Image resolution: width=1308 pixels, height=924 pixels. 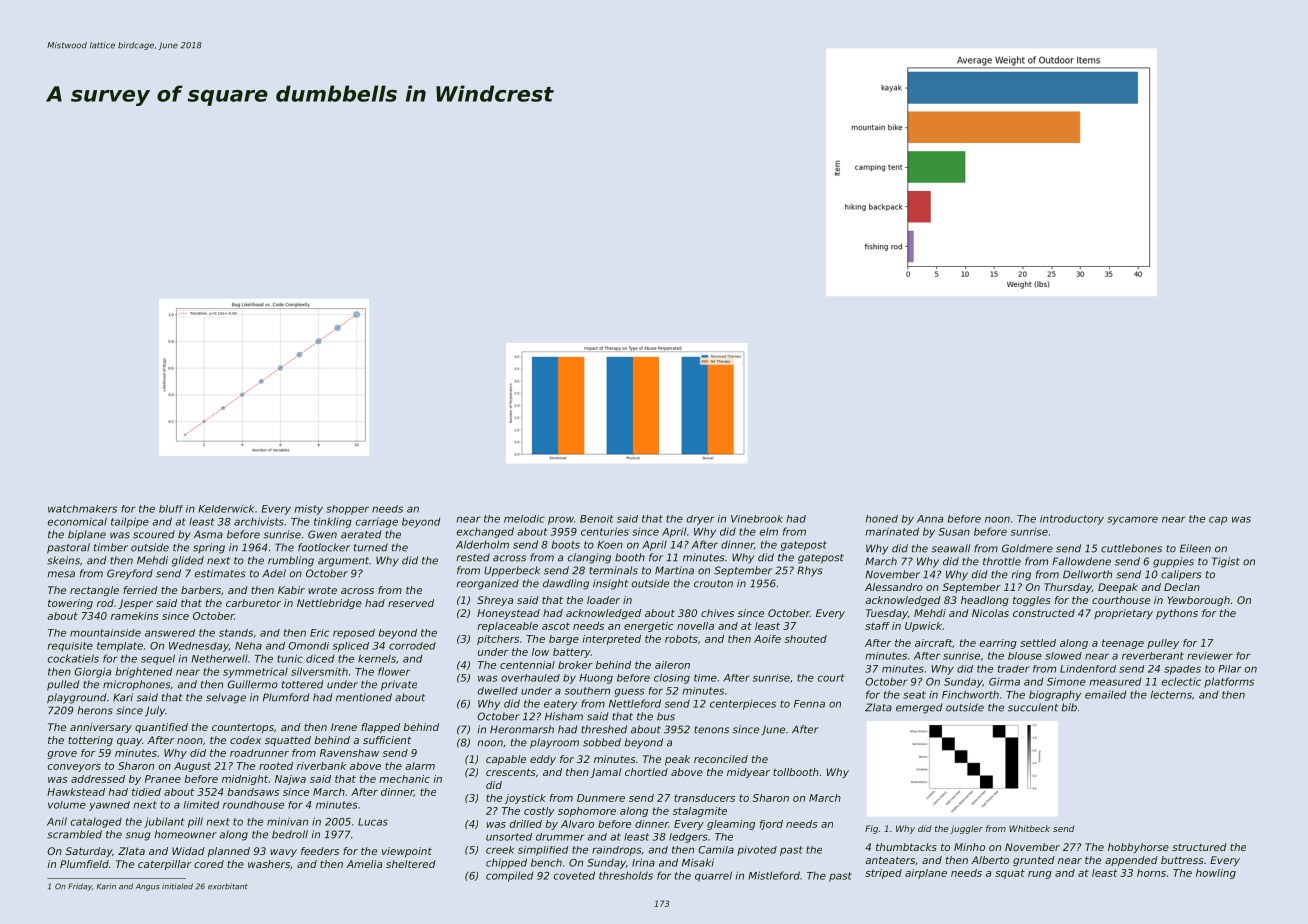 What do you see at coordinates (1032, 601) in the screenshot?
I see `toggles` at bounding box center [1032, 601].
